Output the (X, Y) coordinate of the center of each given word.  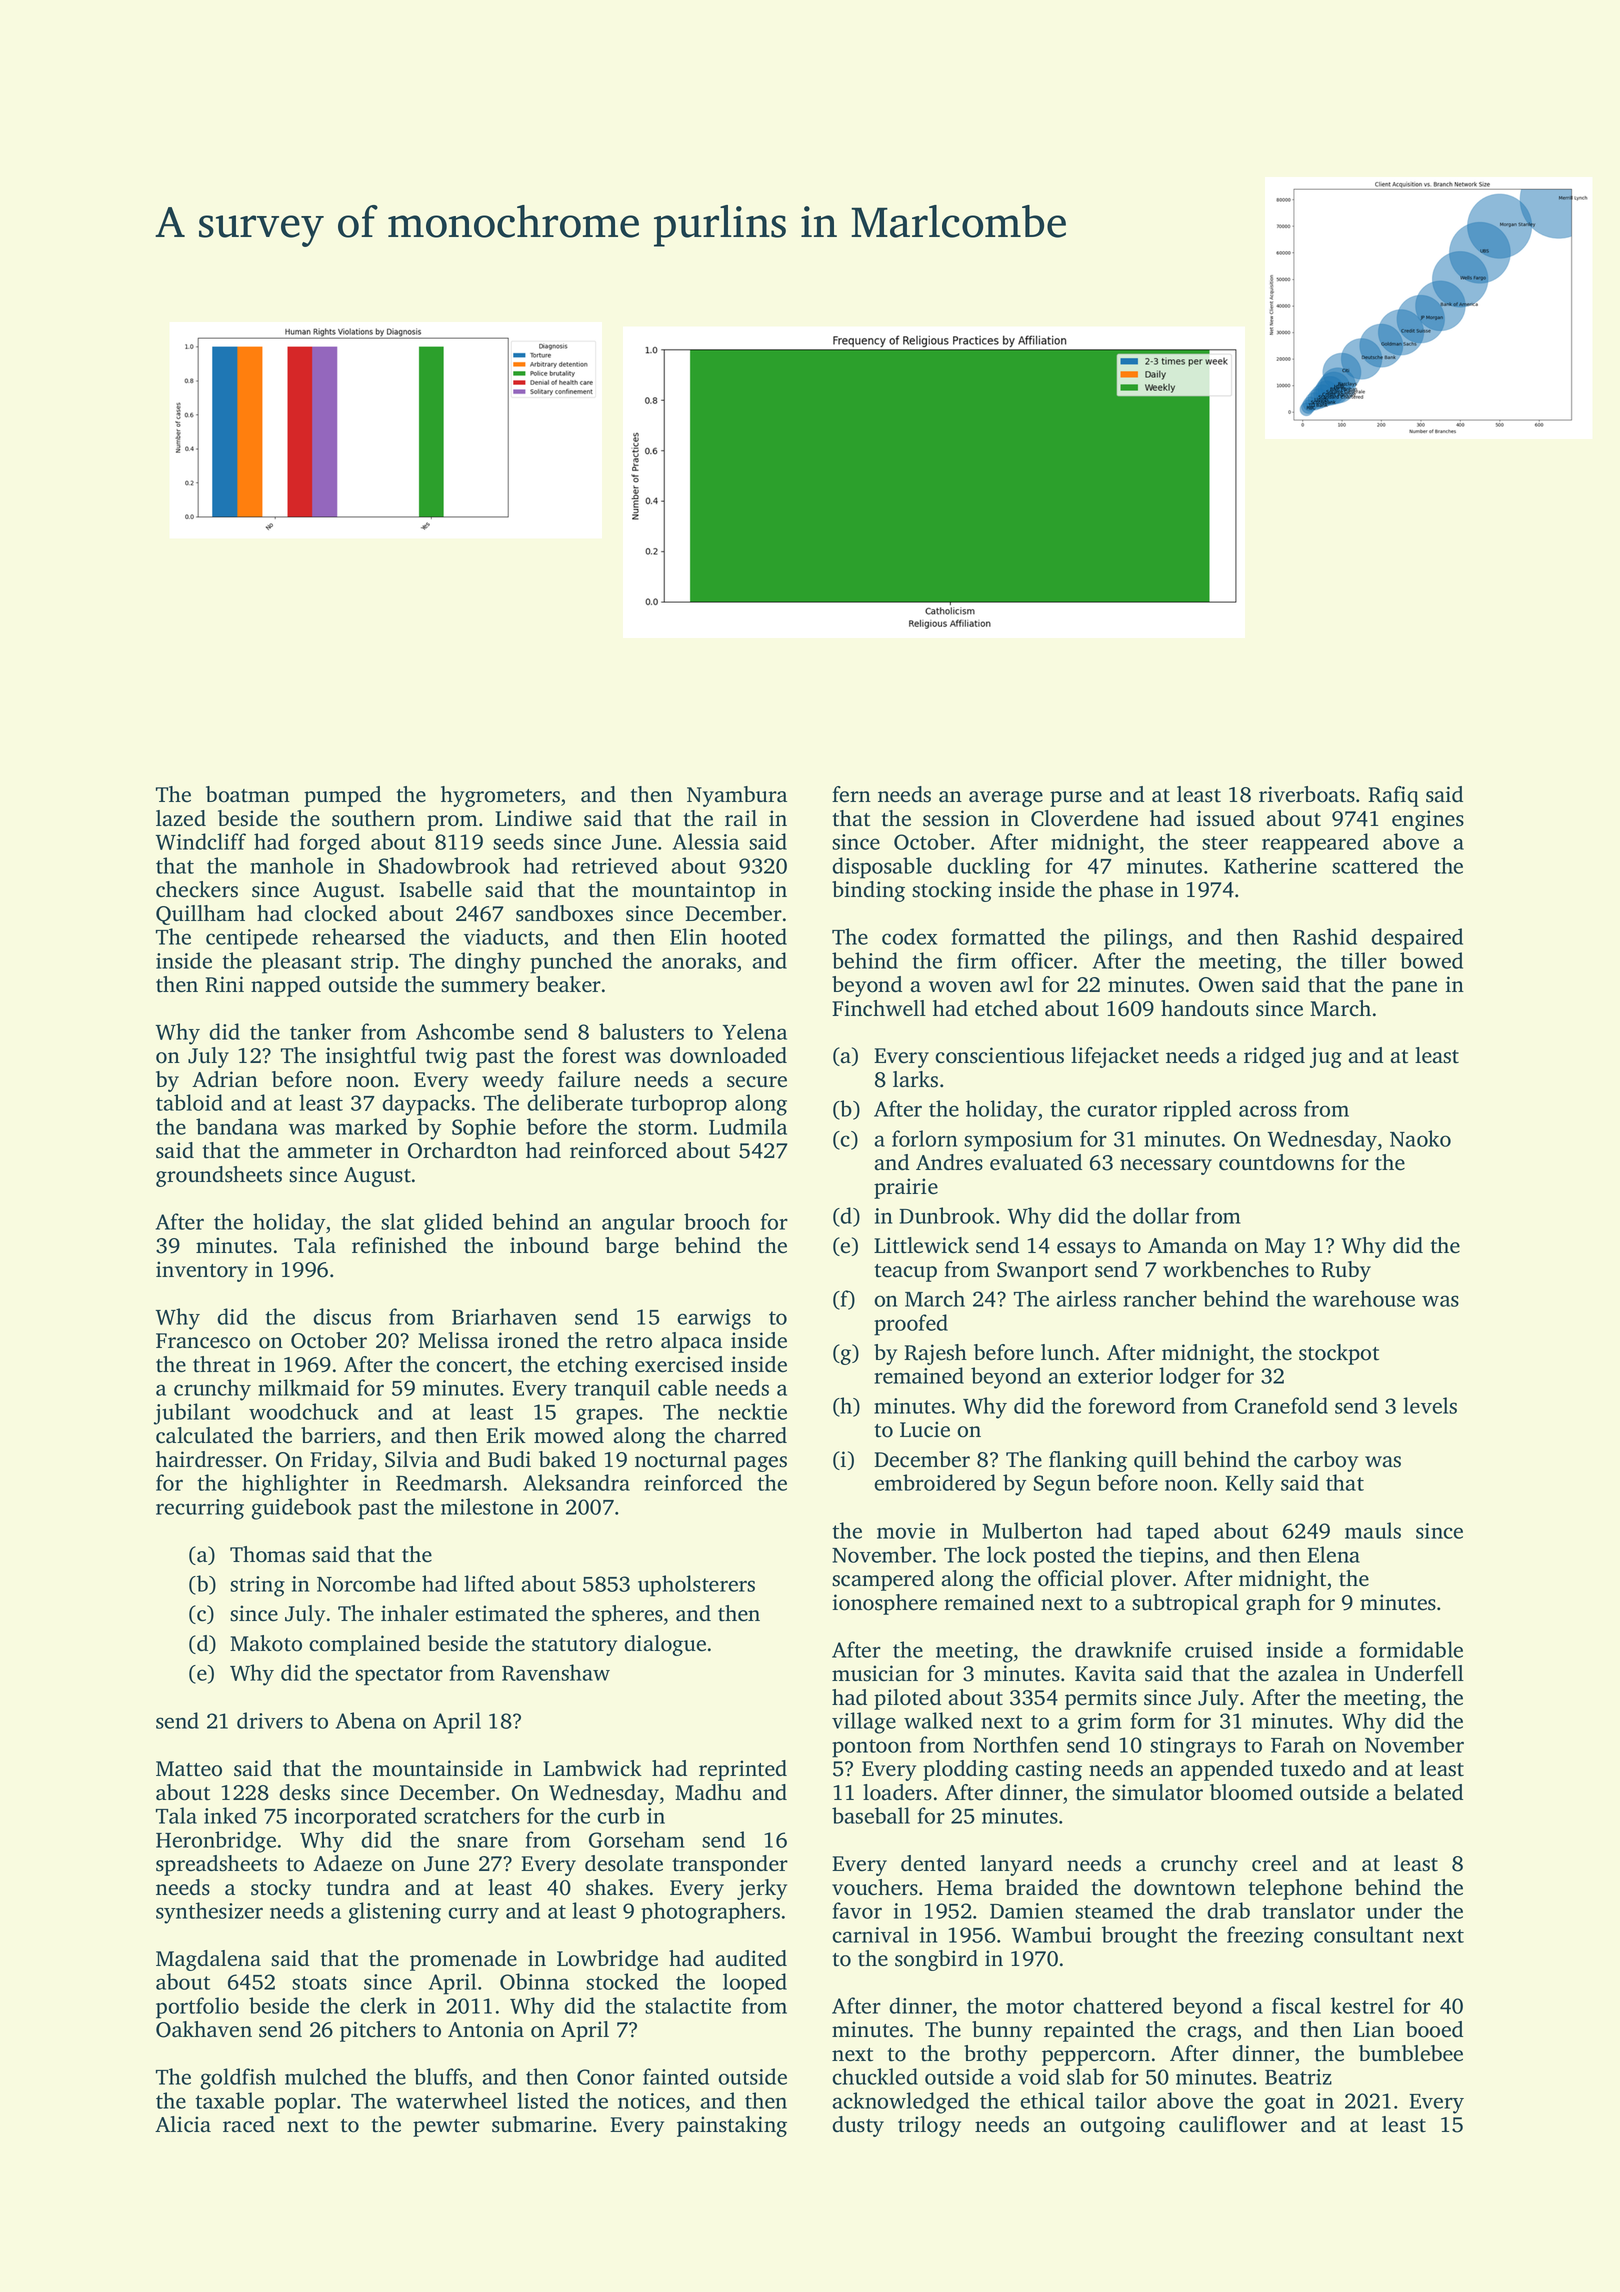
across (1268, 1111)
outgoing (1122, 2126)
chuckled (875, 2076)
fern (851, 794)
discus (342, 1316)
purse (1076, 799)
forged (330, 844)
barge (632, 1247)
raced (249, 2124)
